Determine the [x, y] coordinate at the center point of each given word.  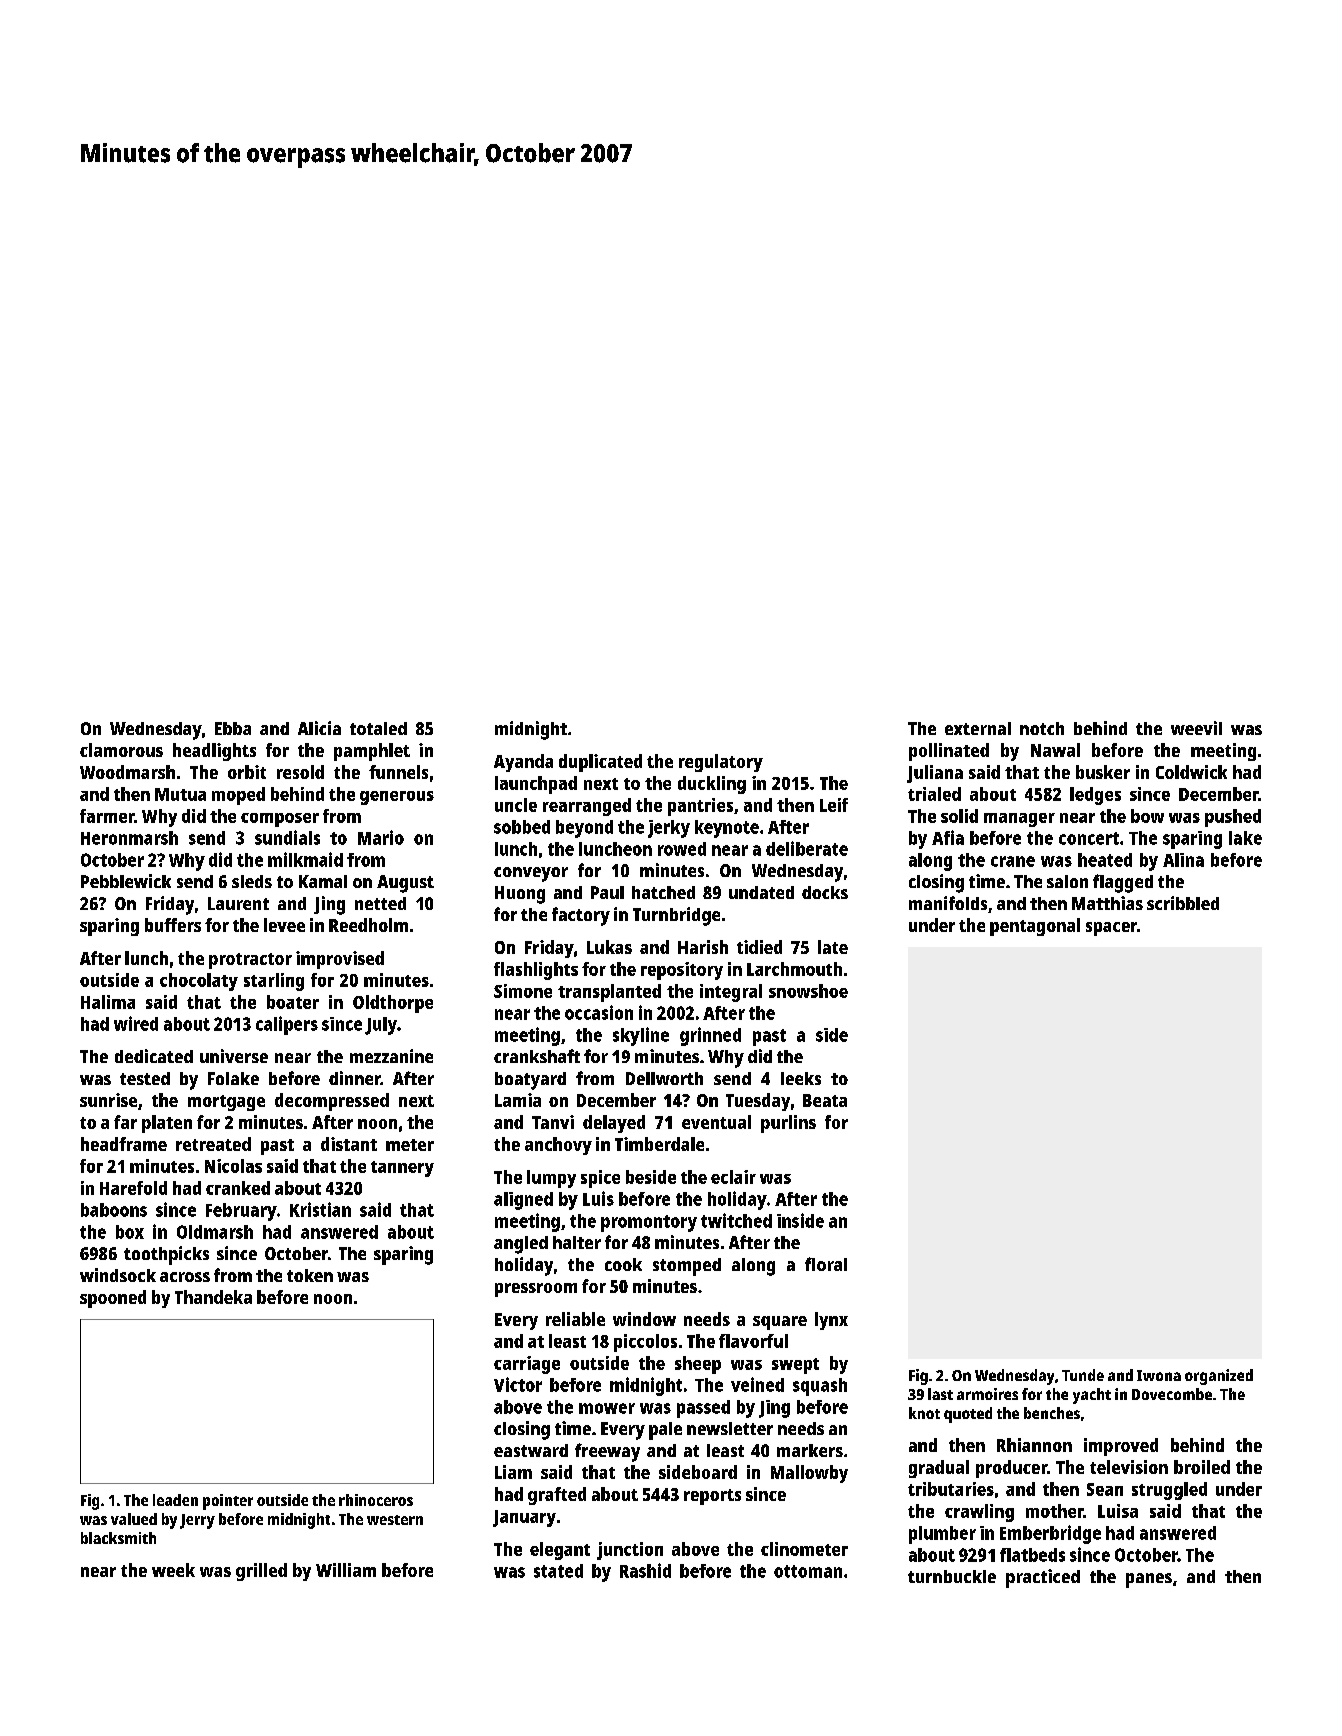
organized [1219, 1377]
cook [623, 1264]
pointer [228, 1502]
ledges [1095, 796]
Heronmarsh [129, 838]
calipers [287, 1025]
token [310, 1275]
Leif [834, 805]
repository [682, 971]
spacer [1111, 929]
